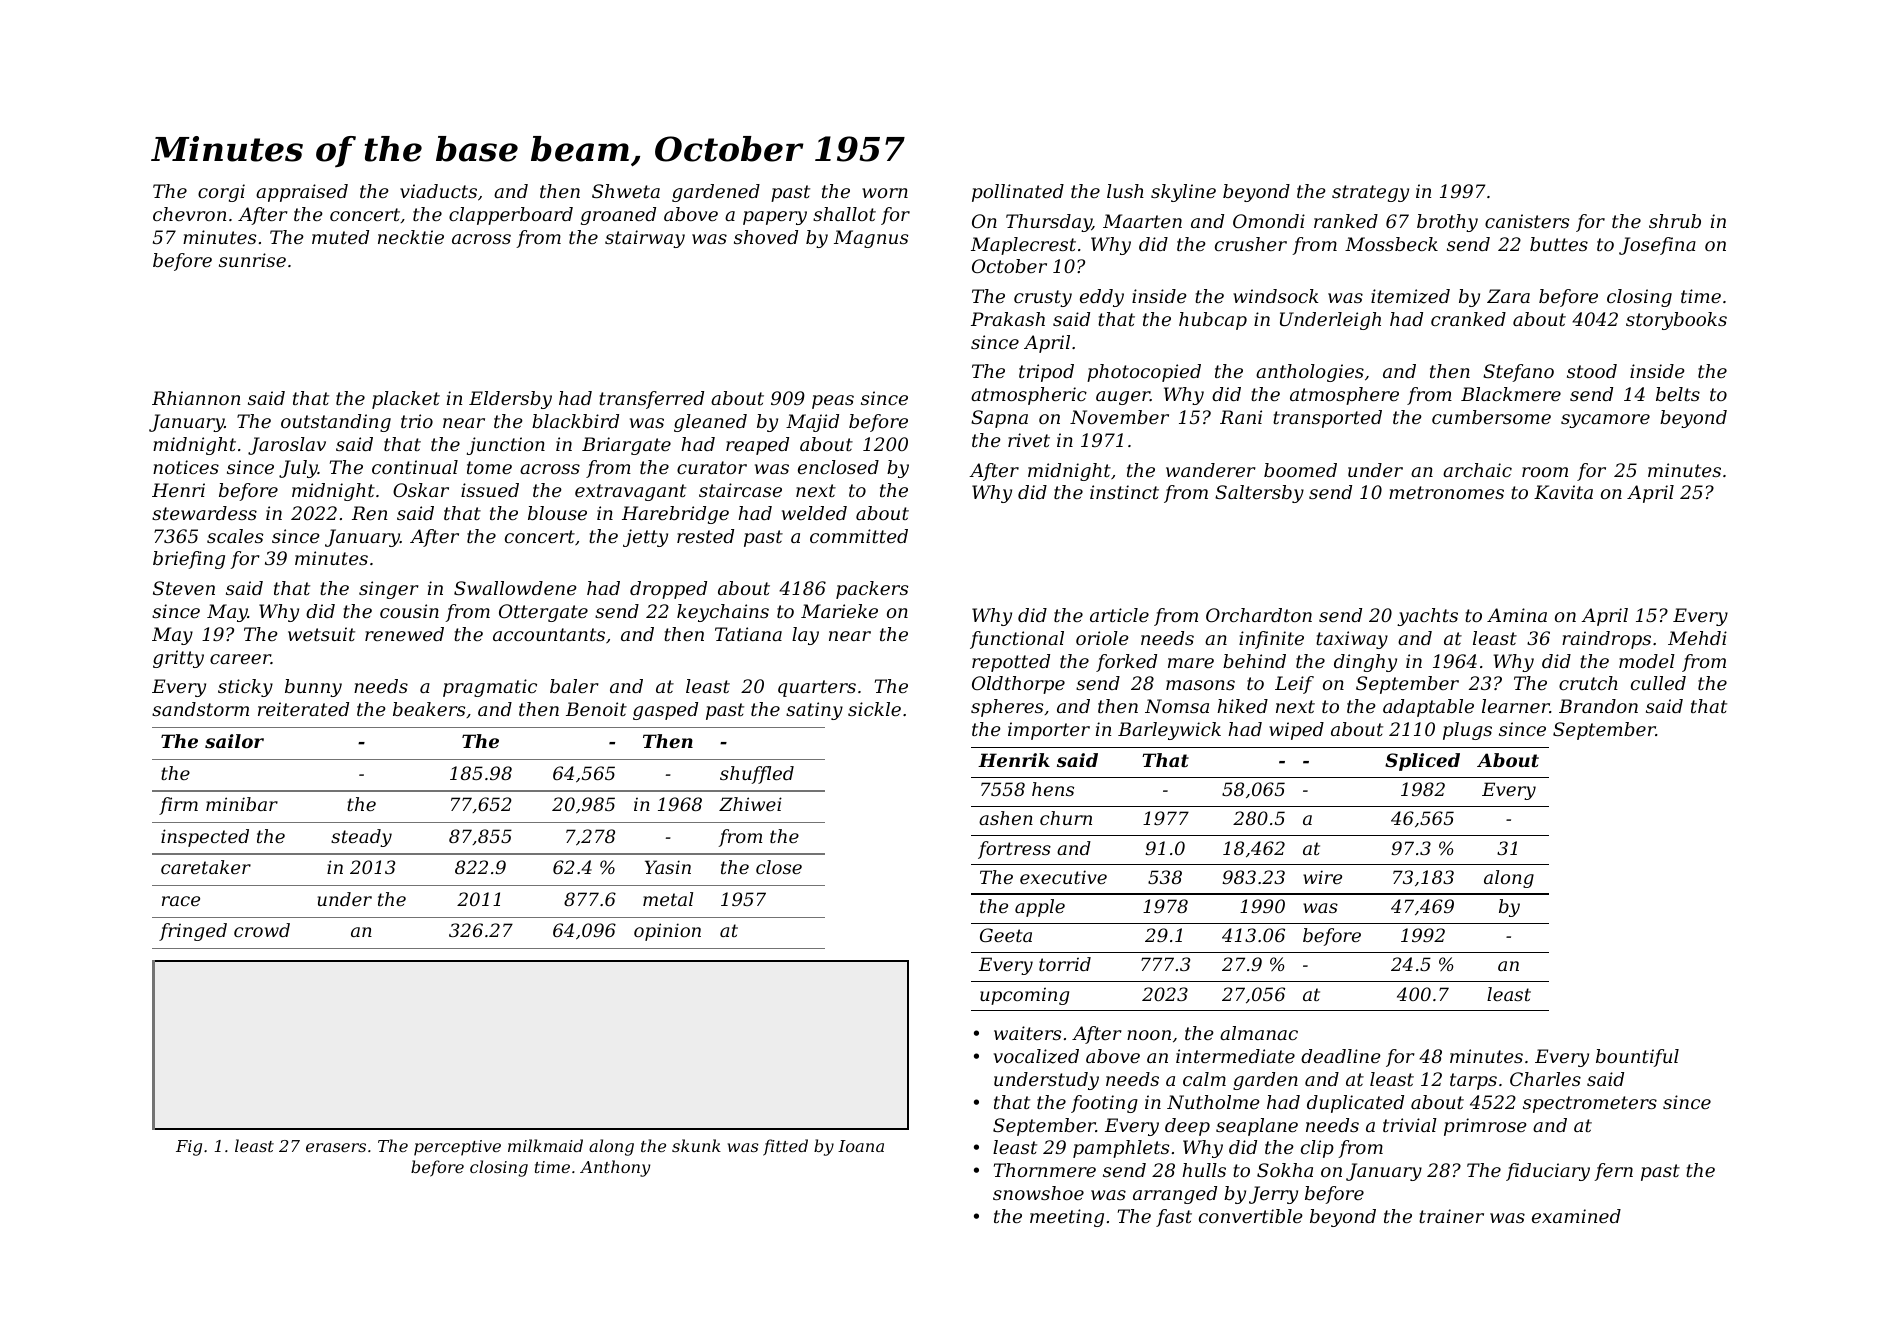 Image resolution: width=1880 pixels, height=1329 pixels. I want to click on itemized, so click(1410, 296).
